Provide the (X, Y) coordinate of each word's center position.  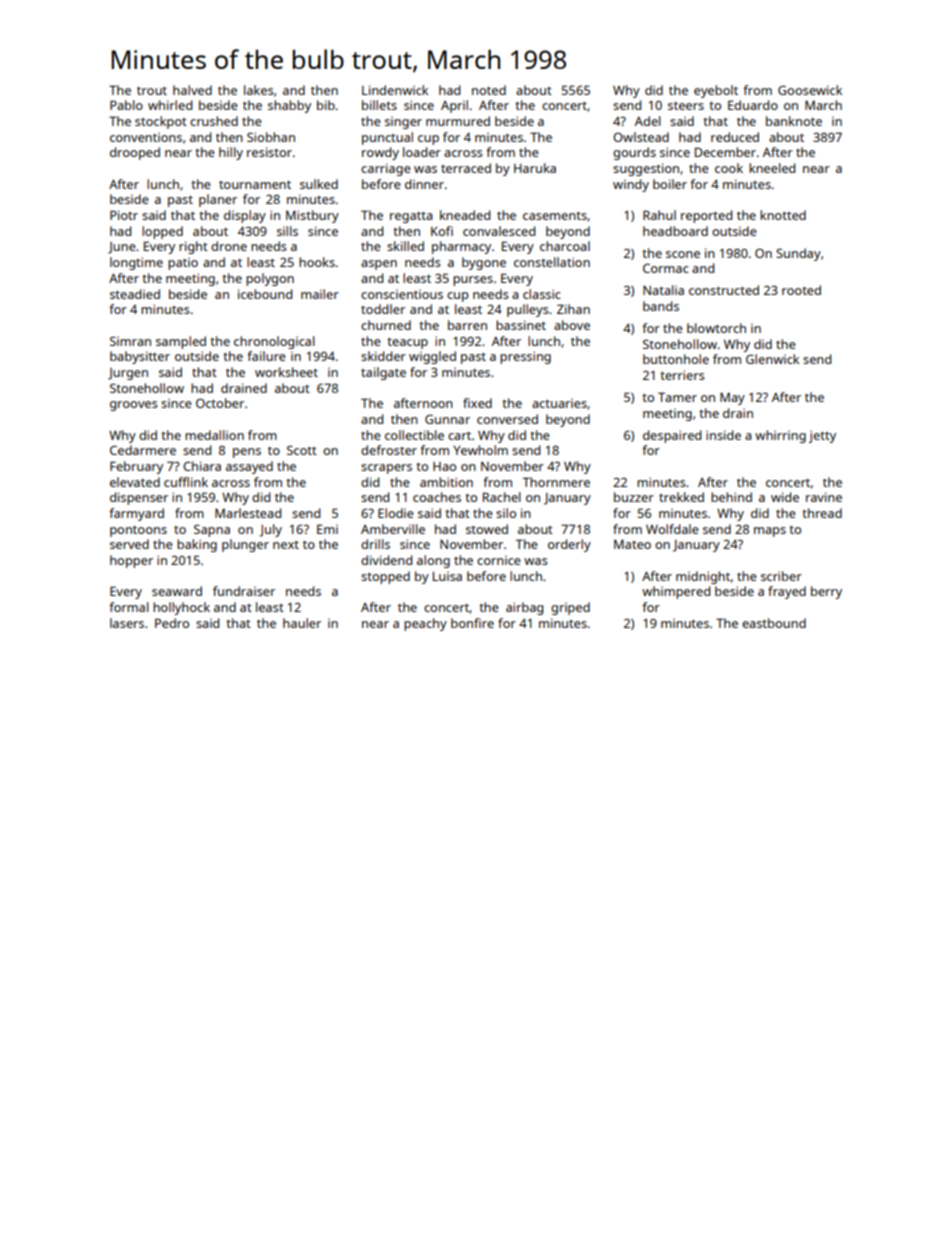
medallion (214, 435)
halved (192, 90)
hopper (131, 561)
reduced (735, 137)
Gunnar (447, 419)
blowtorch (716, 328)
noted (489, 90)
